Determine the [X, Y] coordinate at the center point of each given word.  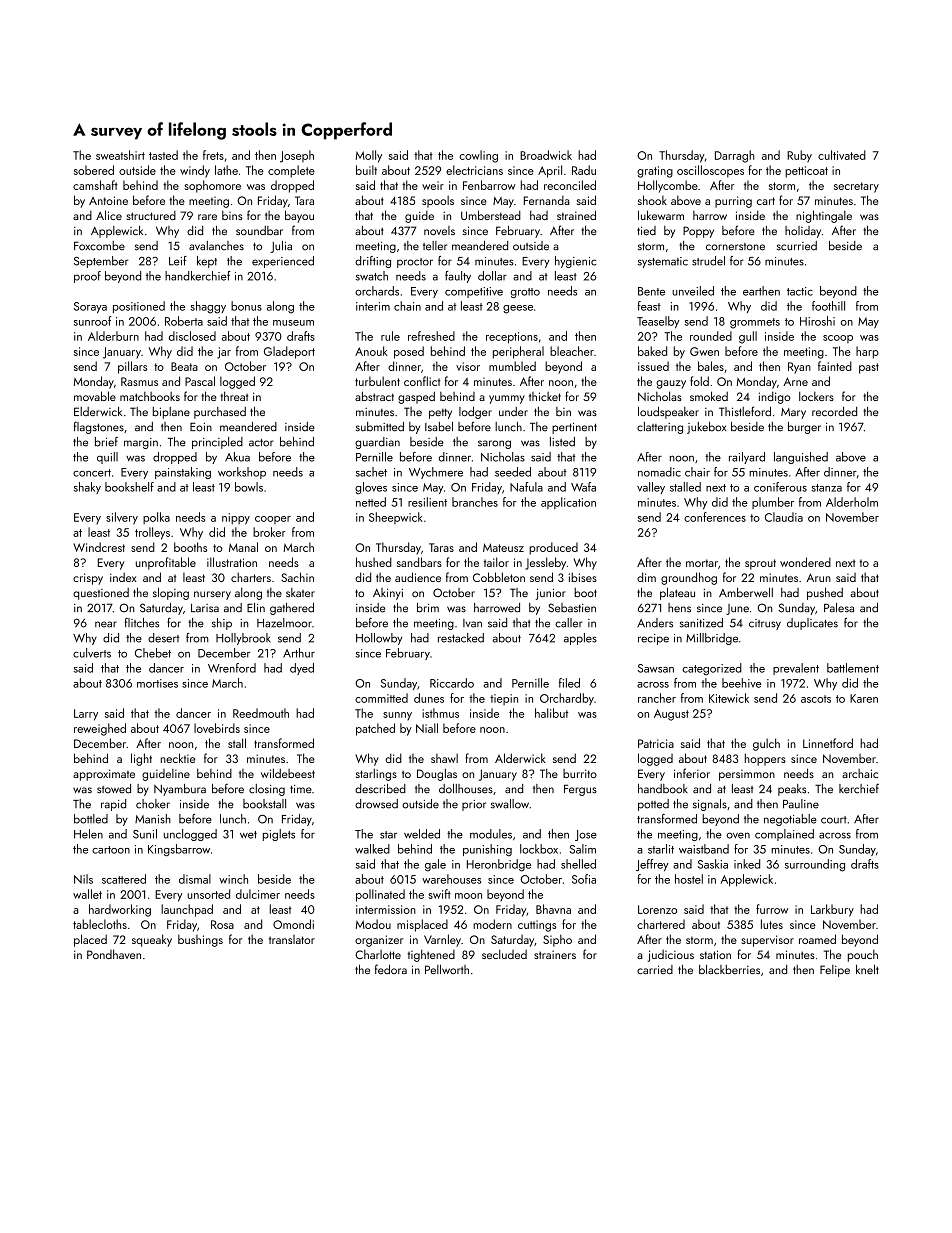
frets [213, 155]
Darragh [734, 156]
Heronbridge [499, 865]
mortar [702, 563]
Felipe [835, 971]
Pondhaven [114, 954]
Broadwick [546, 155]
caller [569, 623]
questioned [101, 594]
